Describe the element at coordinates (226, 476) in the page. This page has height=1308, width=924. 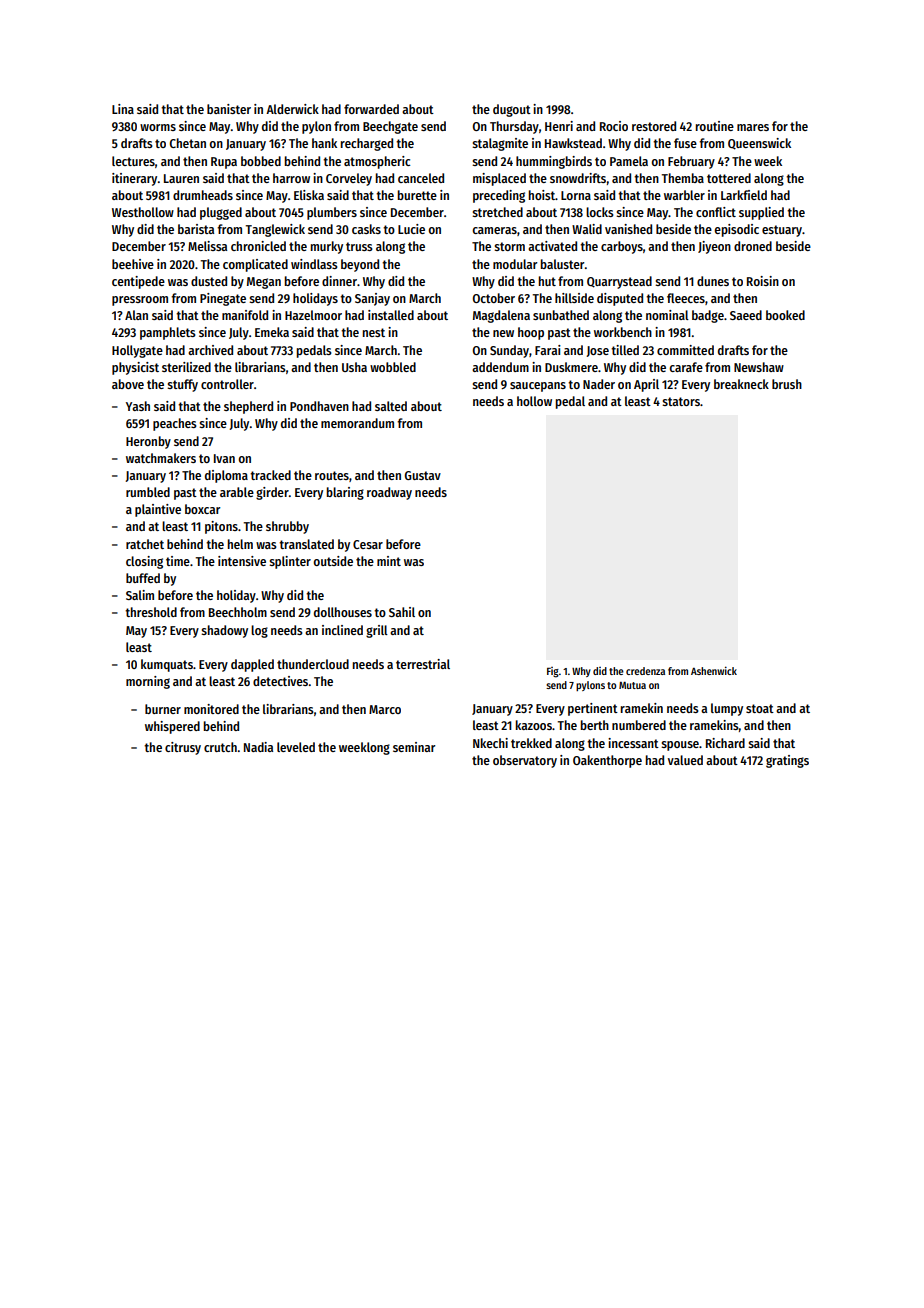
I see `diploma` at that location.
